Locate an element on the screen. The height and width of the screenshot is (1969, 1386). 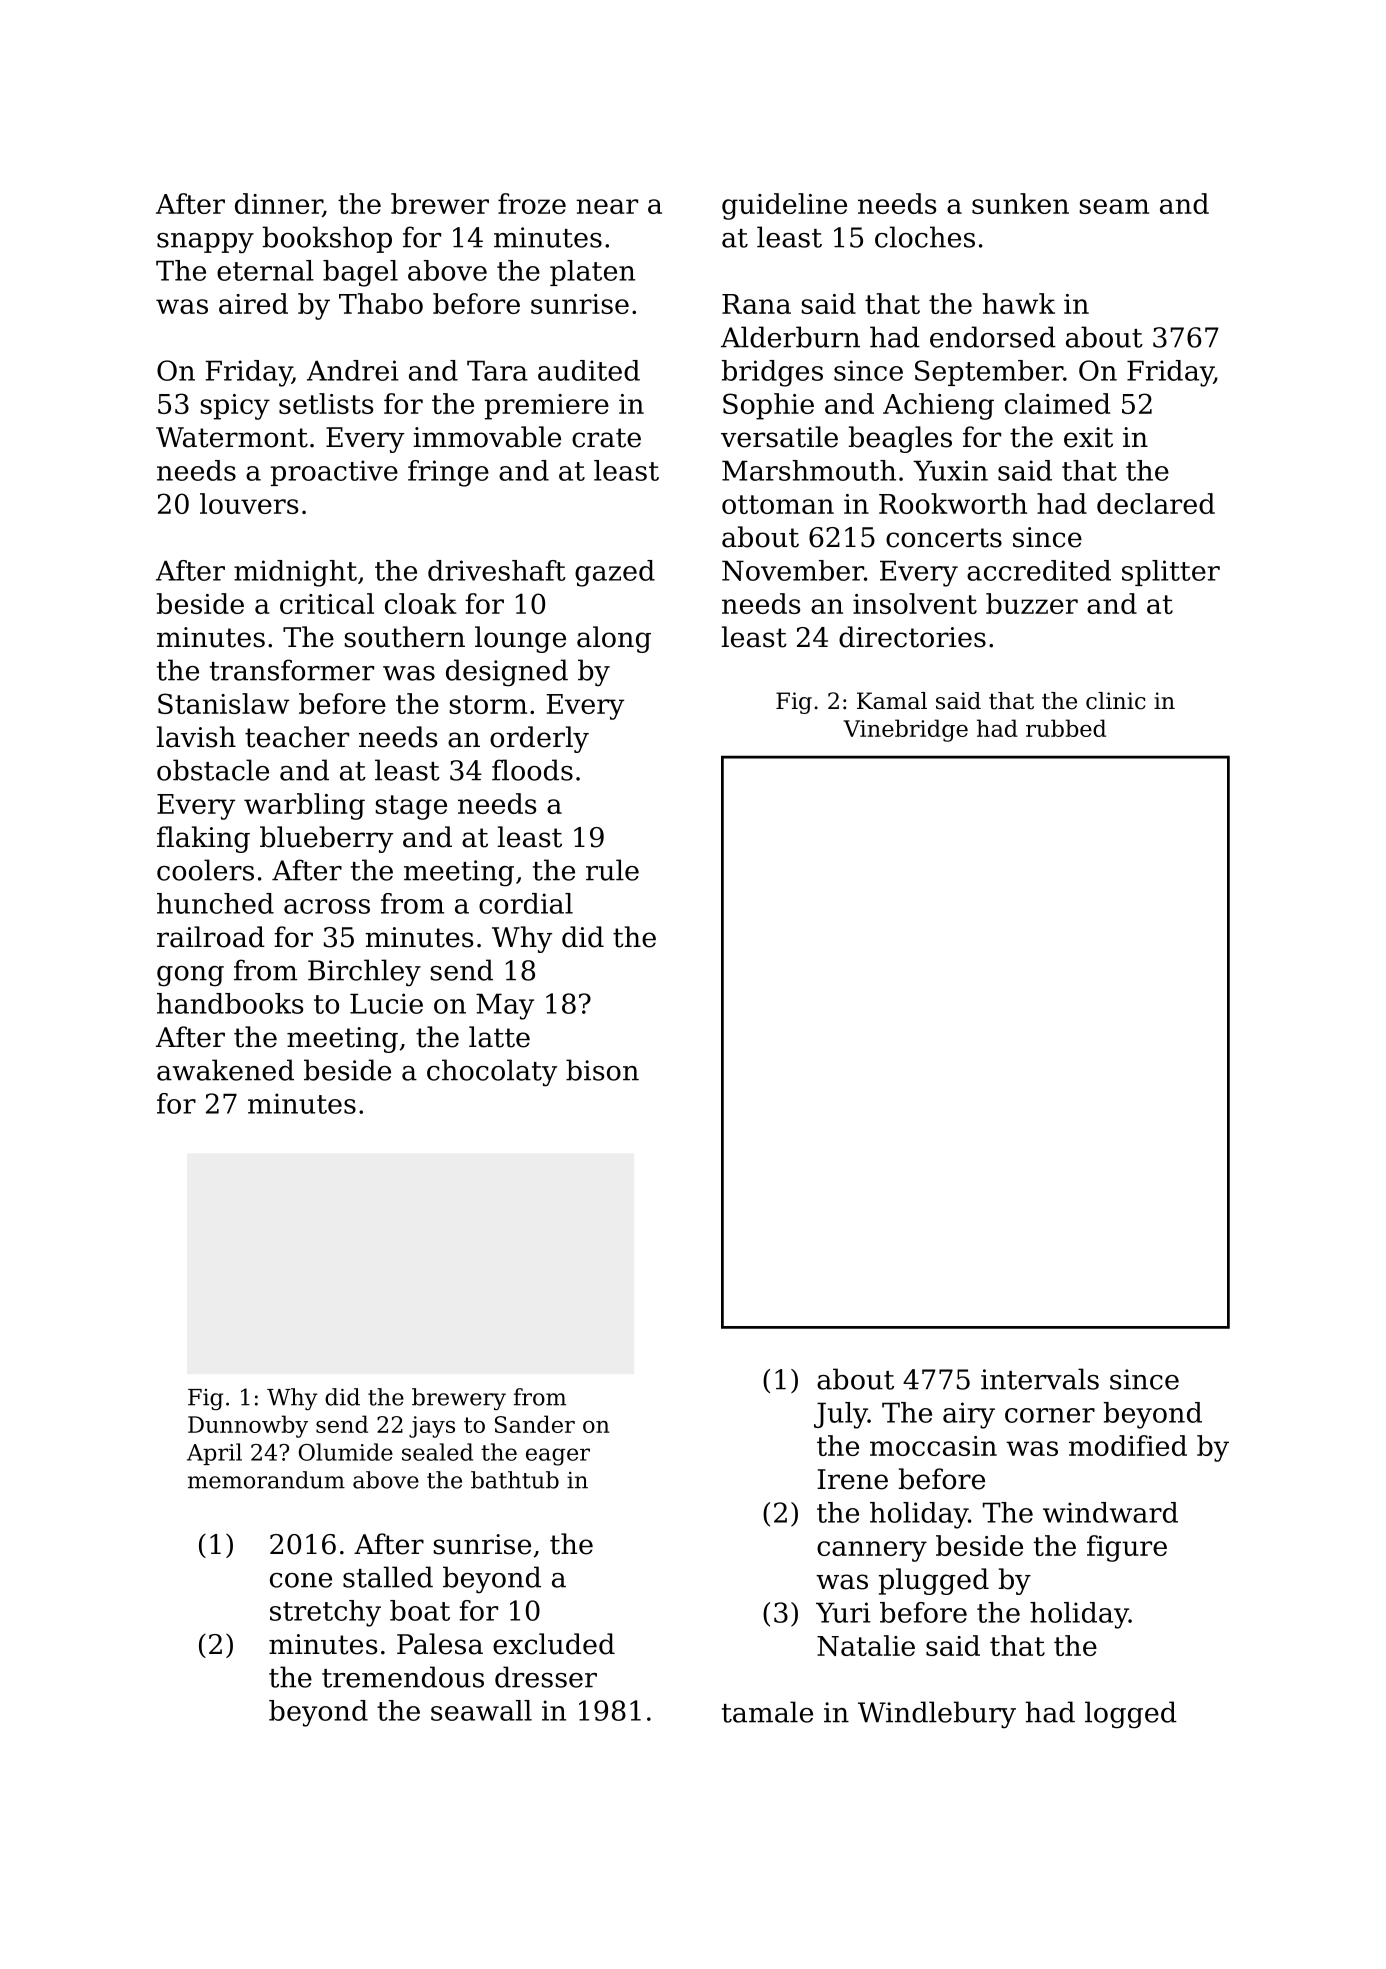
teacher is located at coordinates (297, 737).
